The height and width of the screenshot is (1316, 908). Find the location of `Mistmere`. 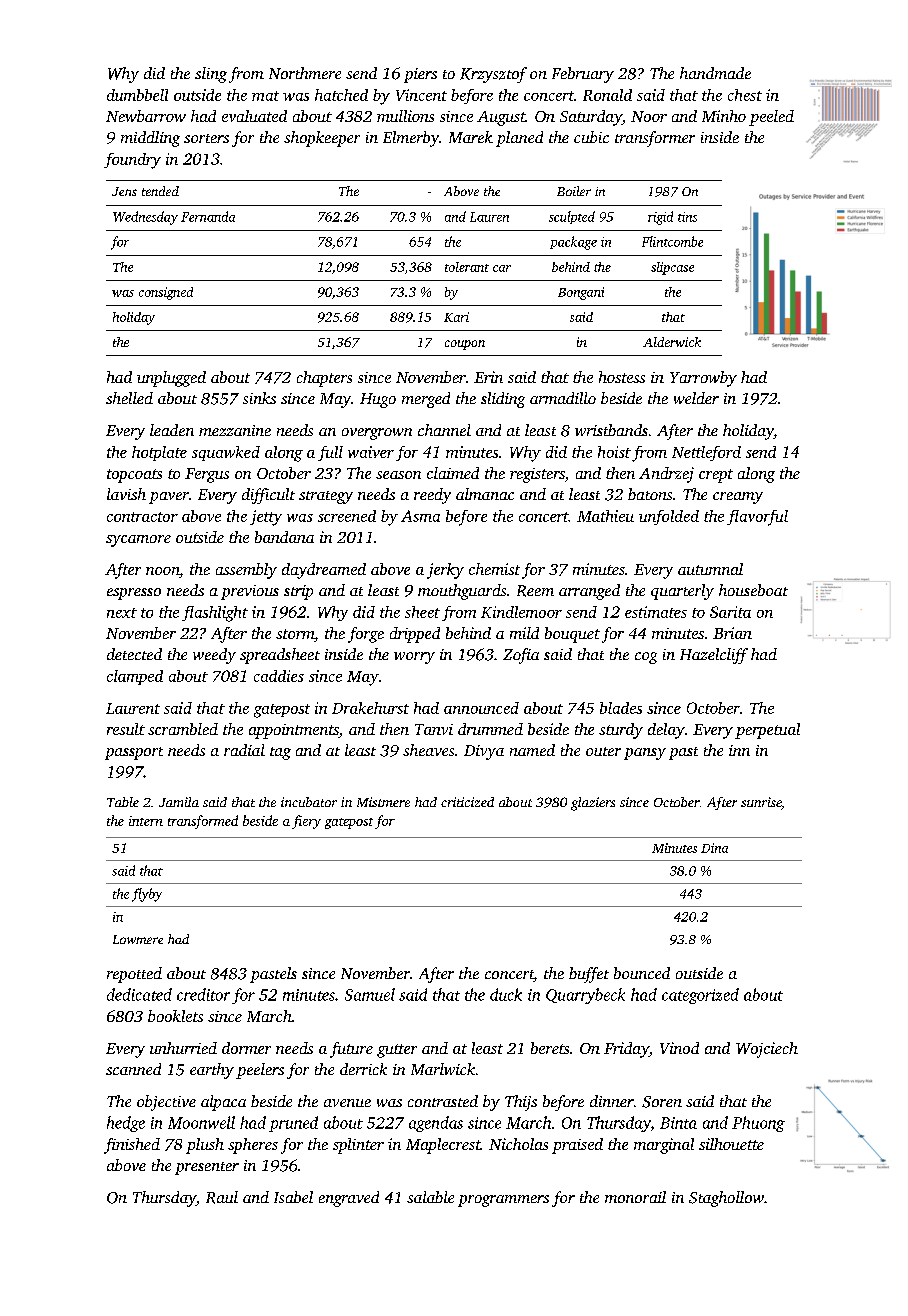

Mistmere is located at coordinates (383, 802).
